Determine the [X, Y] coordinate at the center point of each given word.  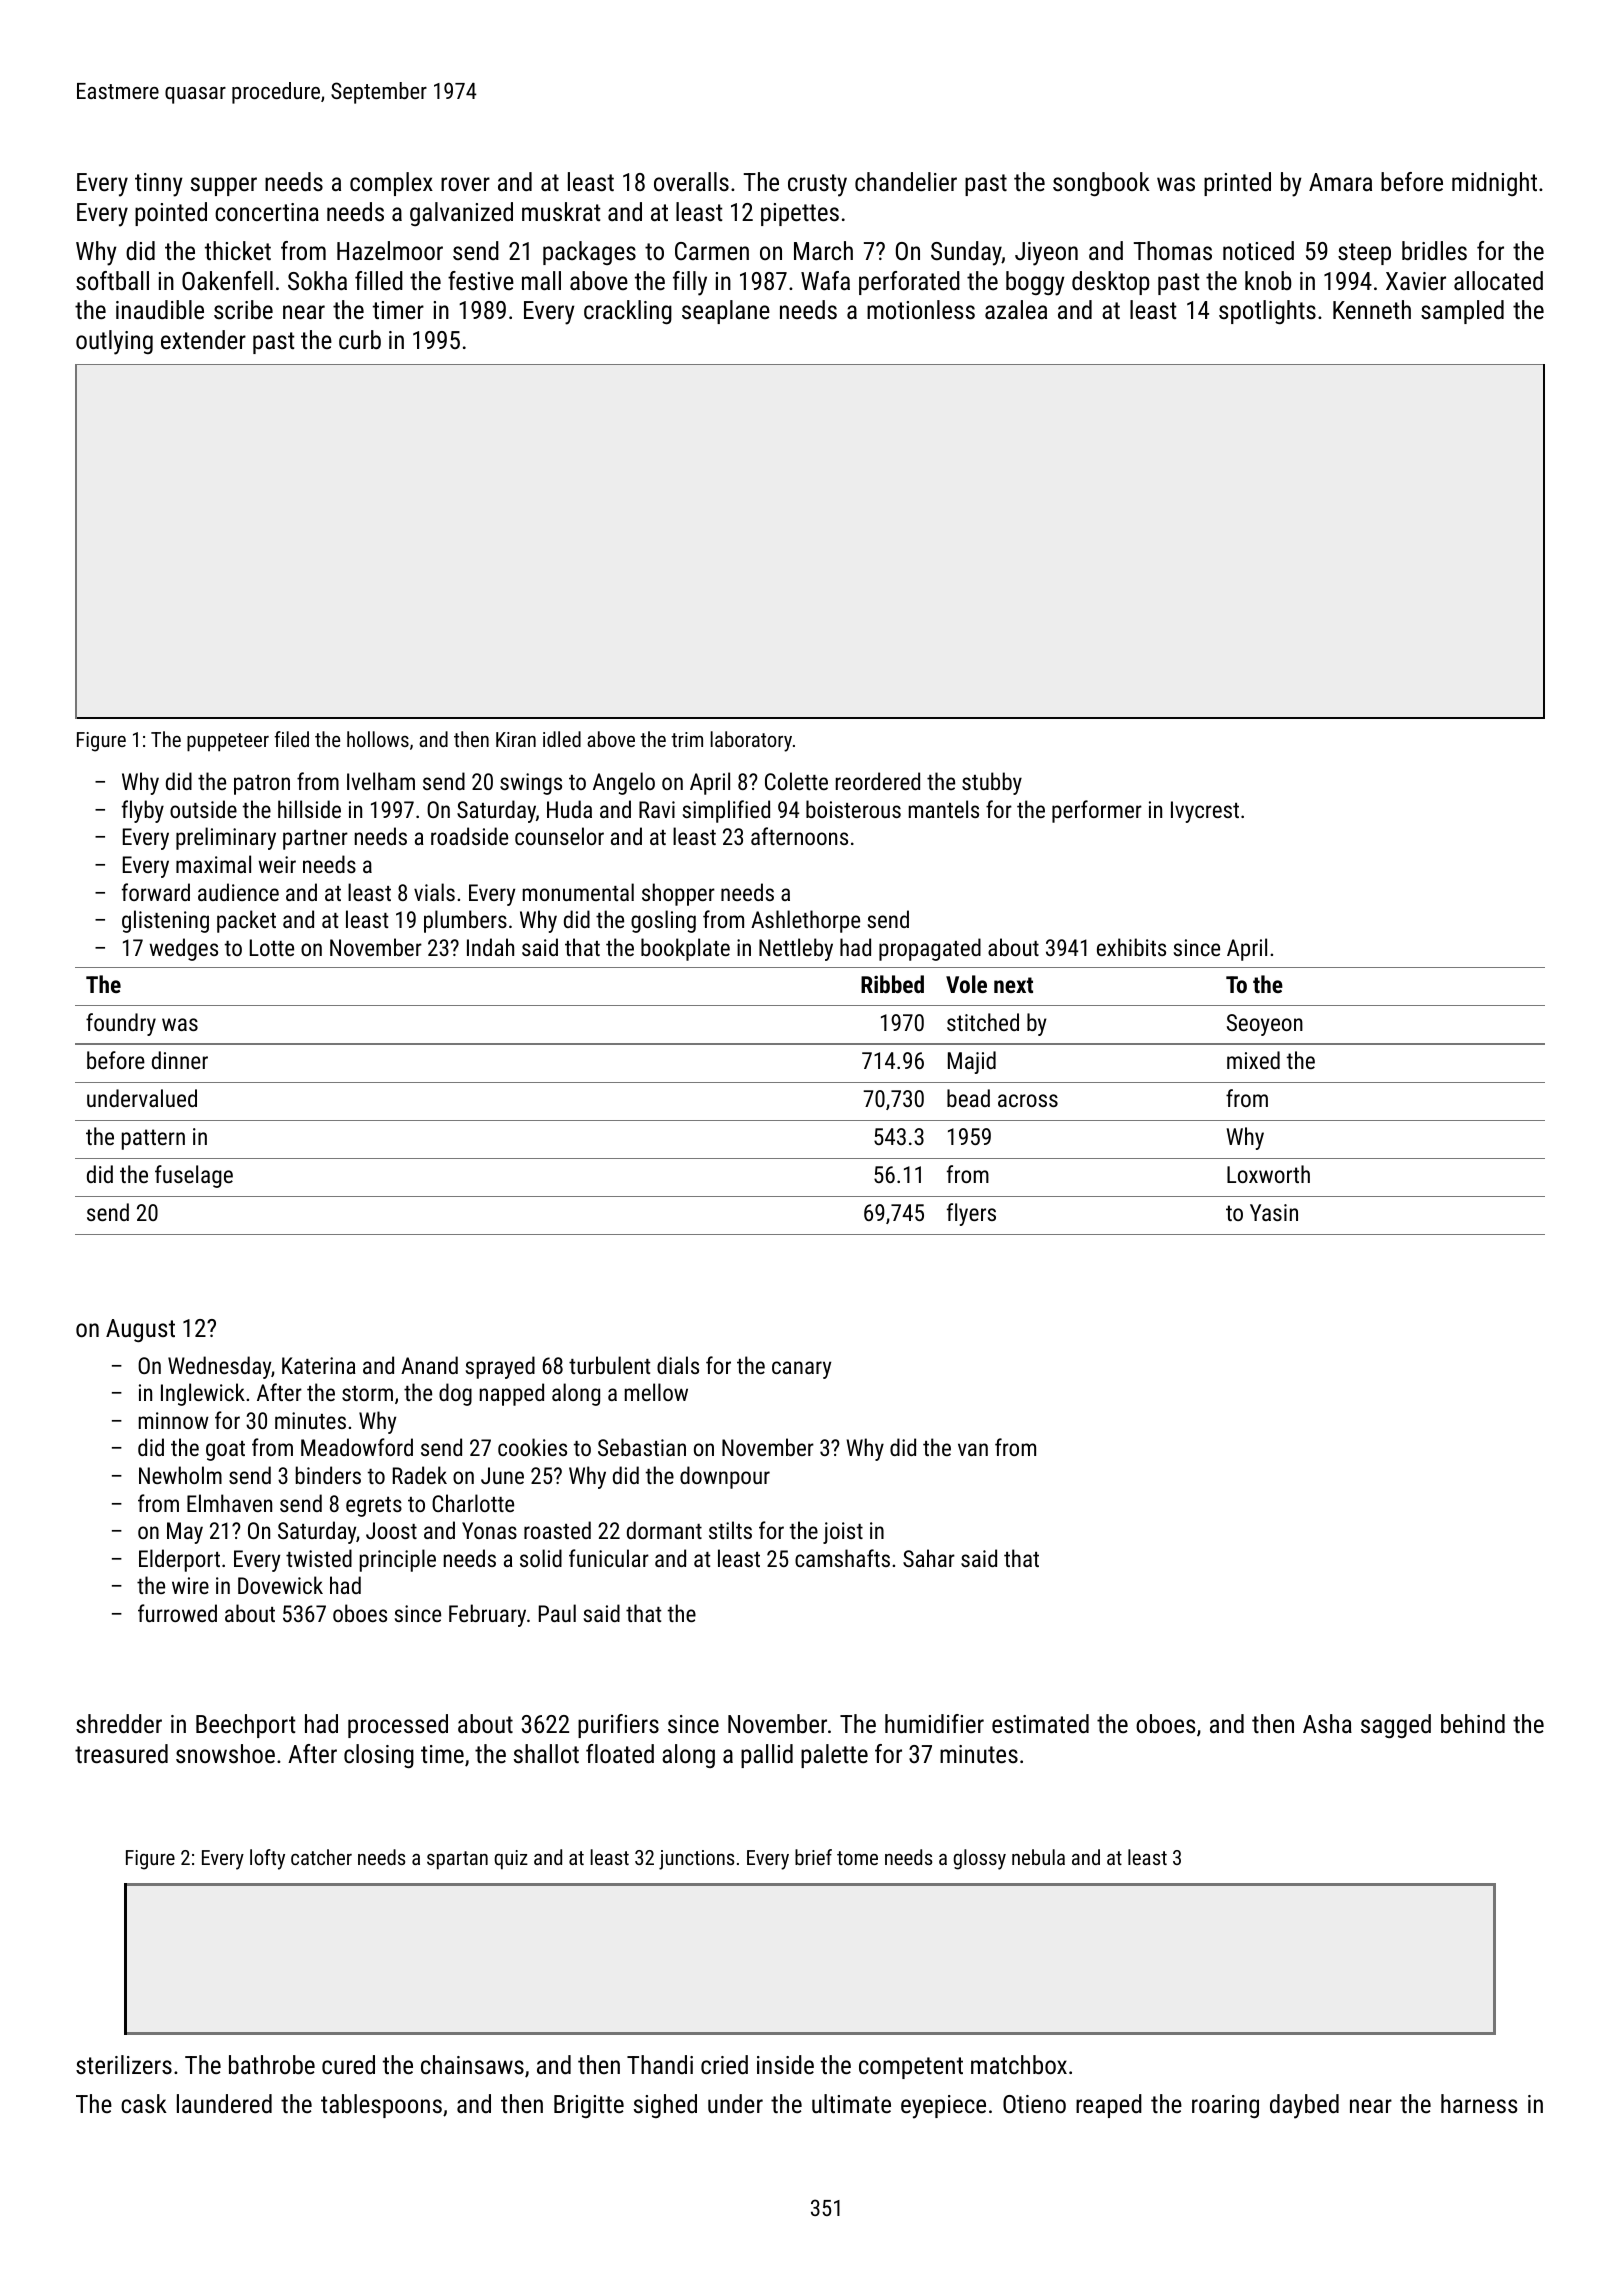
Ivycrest [1205, 812]
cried [724, 2064]
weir [277, 864]
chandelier [906, 181]
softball [112, 280]
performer [1097, 811]
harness [1479, 2103]
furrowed [177, 1613]
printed [1237, 184]
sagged [1396, 1726]
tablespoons [381, 2106]
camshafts [842, 1558]
